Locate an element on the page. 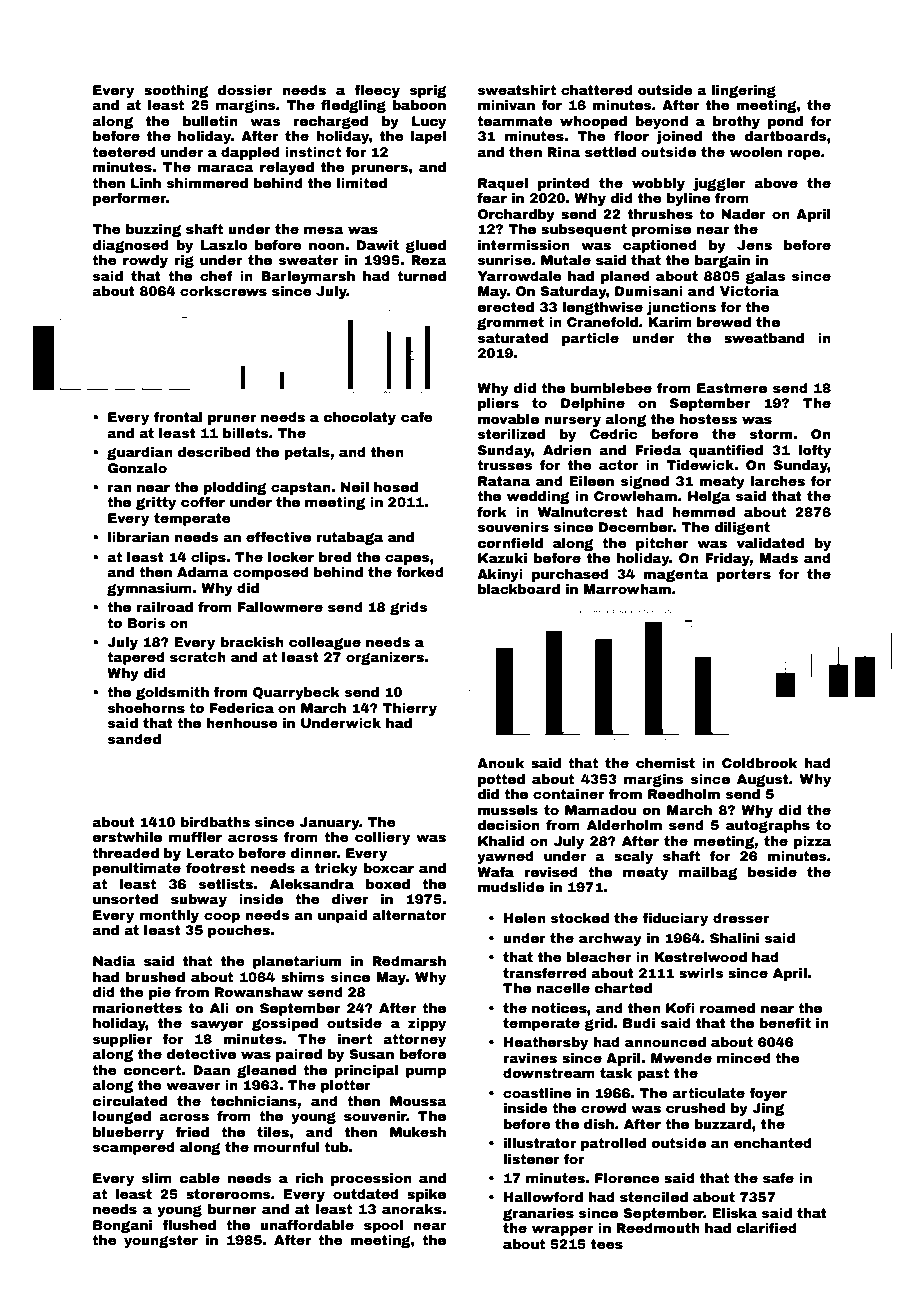 The image size is (924, 1308). Bongani is located at coordinates (122, 1226).
